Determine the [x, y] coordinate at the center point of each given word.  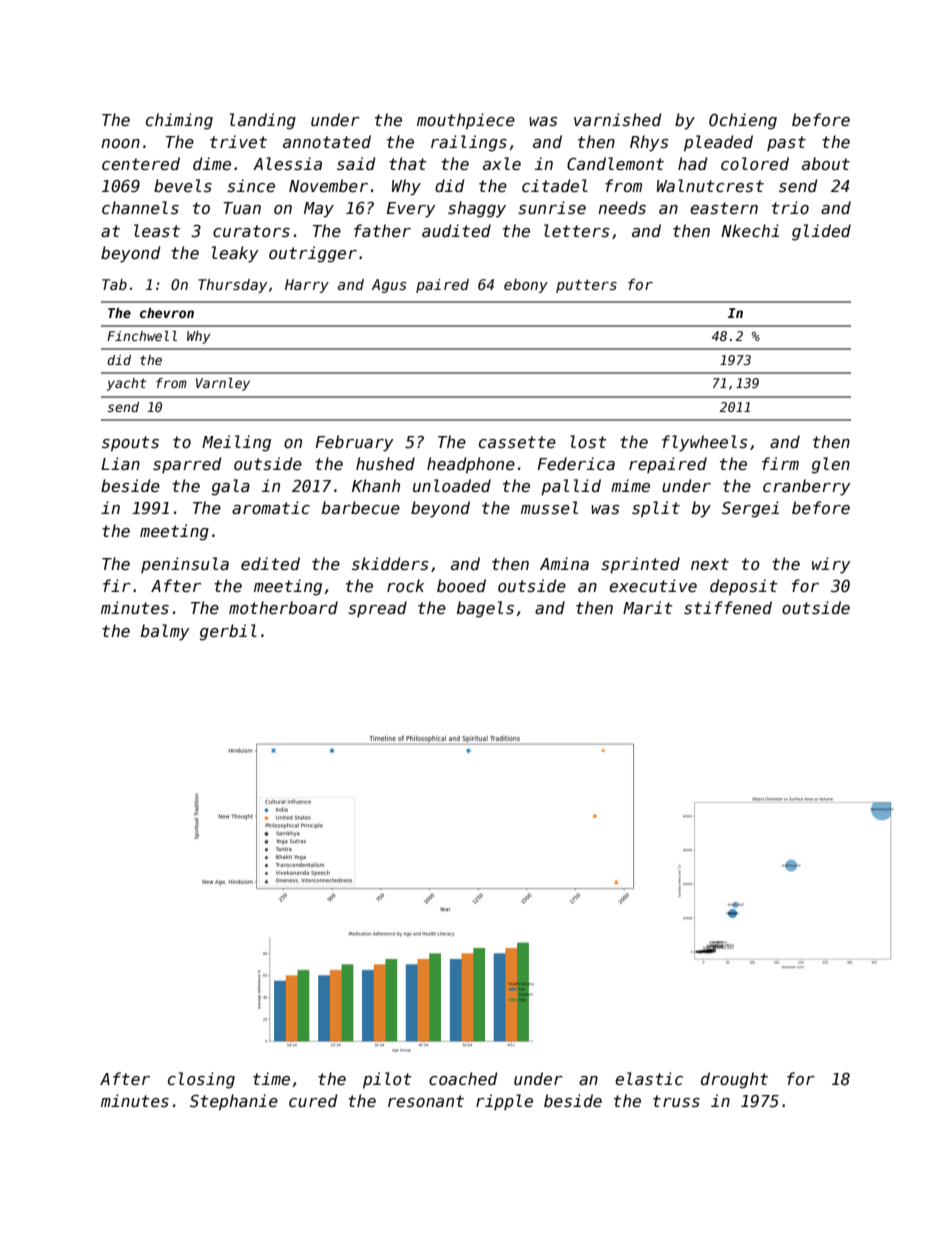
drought [734, 1080]
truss [676, 1101]
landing [263, 121]
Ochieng [743, 121]
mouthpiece [466, 121]
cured [313, 1100]
